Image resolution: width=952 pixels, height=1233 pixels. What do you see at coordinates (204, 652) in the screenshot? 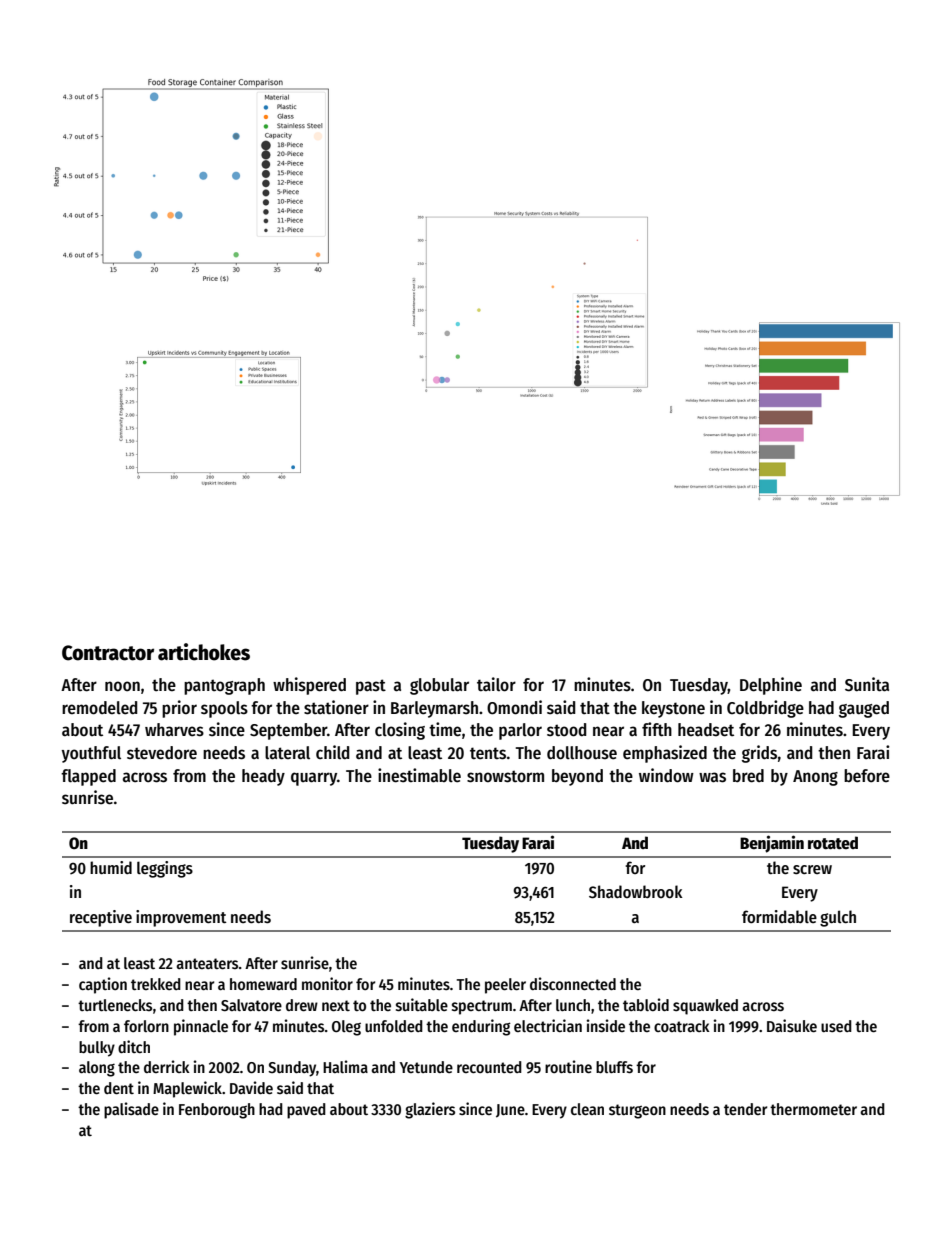
I see `artichokes` at bounding box center [204, 652].
